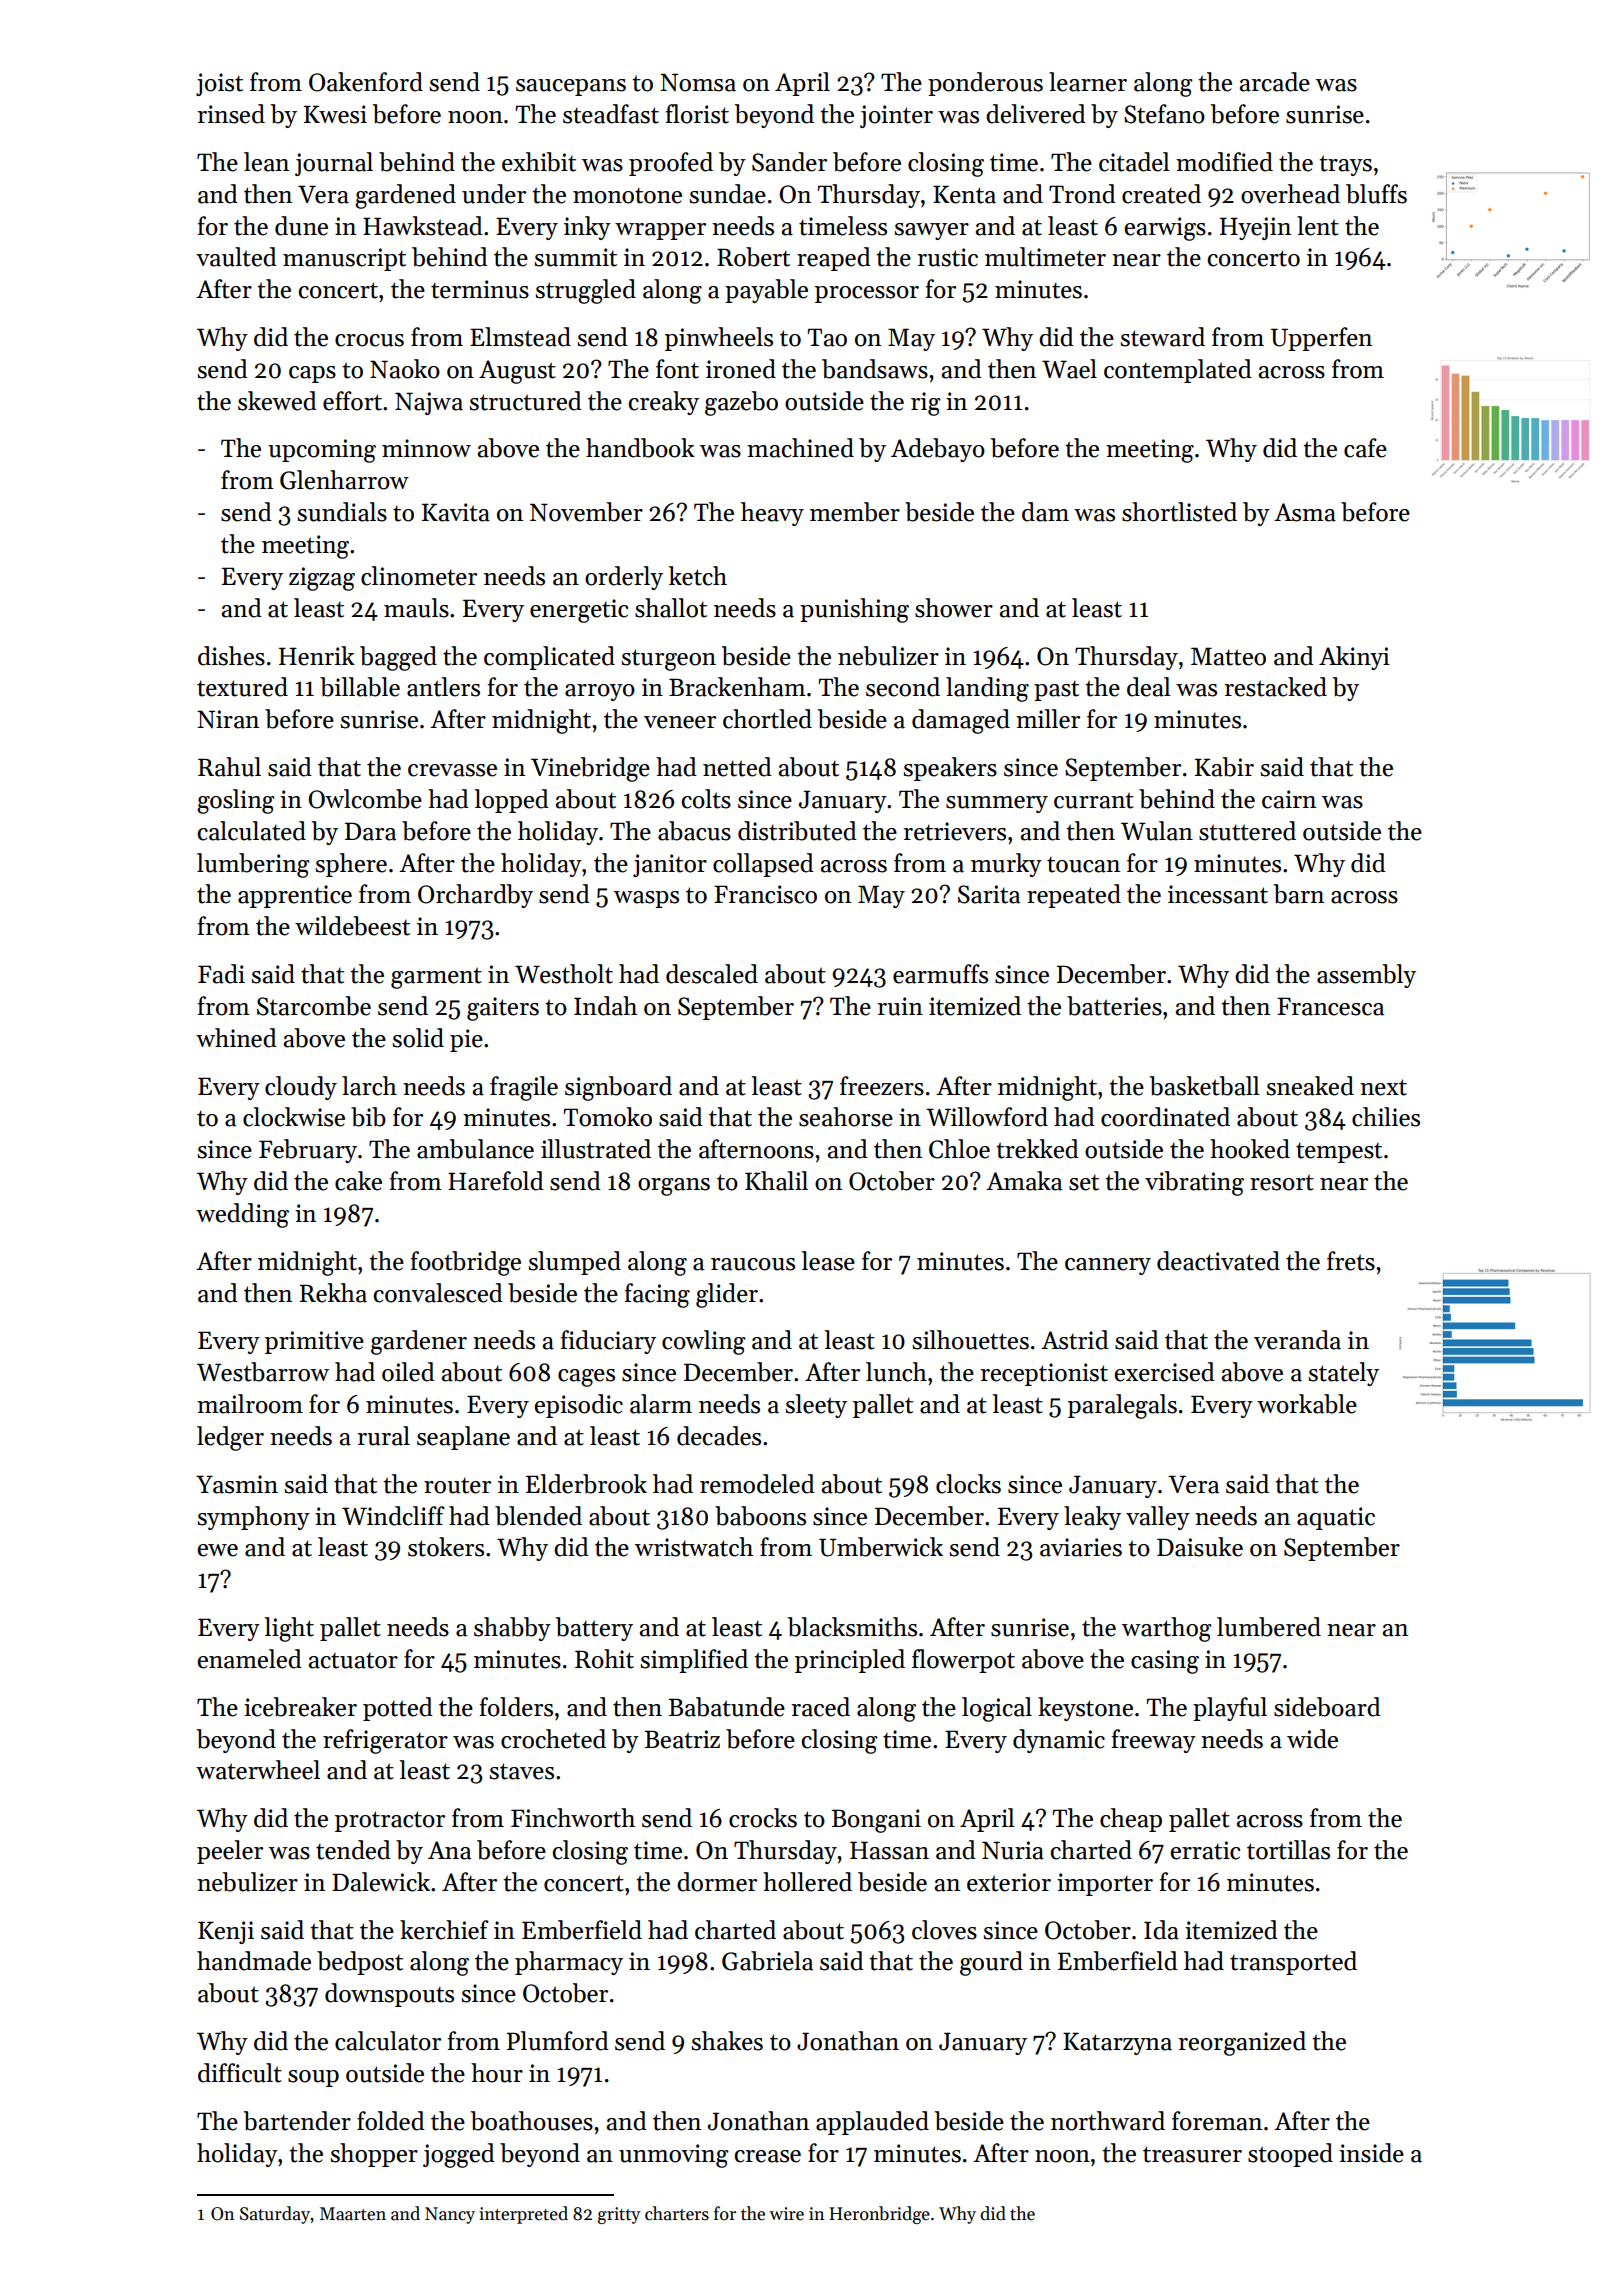  Describe the element at coordinates (525, 401) in the document. I see `structured` at that location.
